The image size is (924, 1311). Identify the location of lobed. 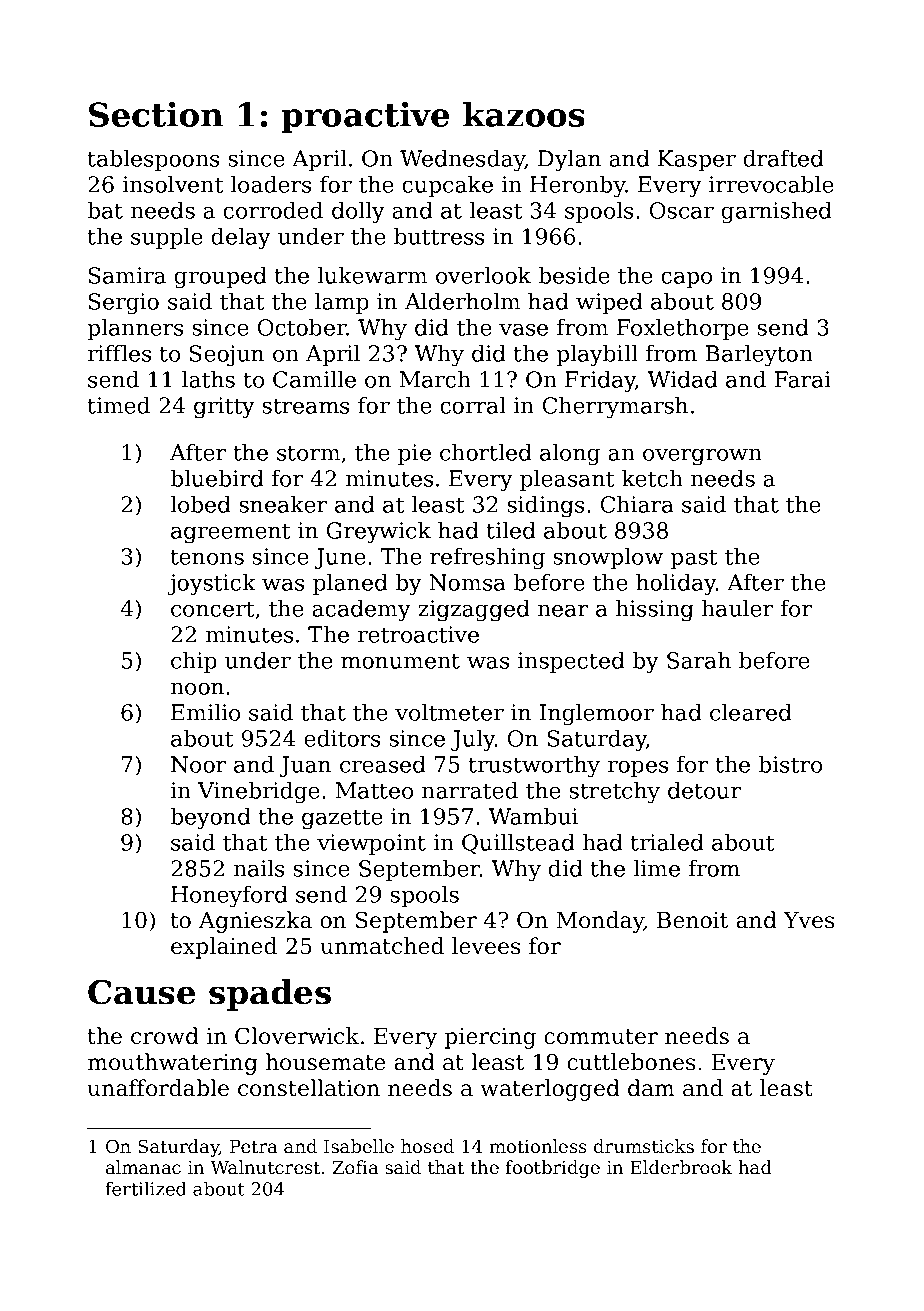
(200, 504).
